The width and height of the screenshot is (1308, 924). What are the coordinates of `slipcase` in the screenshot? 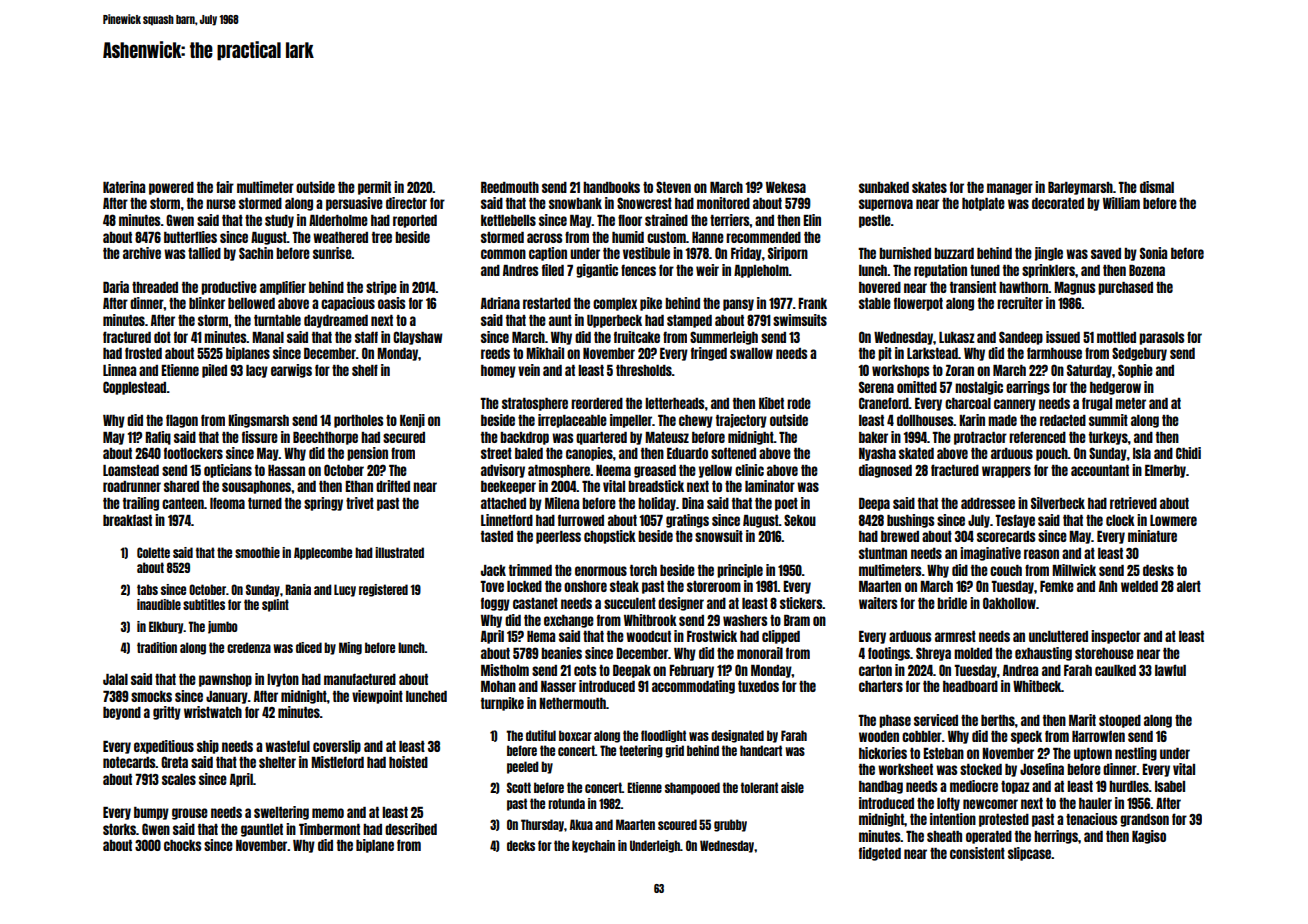 It's located at (1029, 854).
